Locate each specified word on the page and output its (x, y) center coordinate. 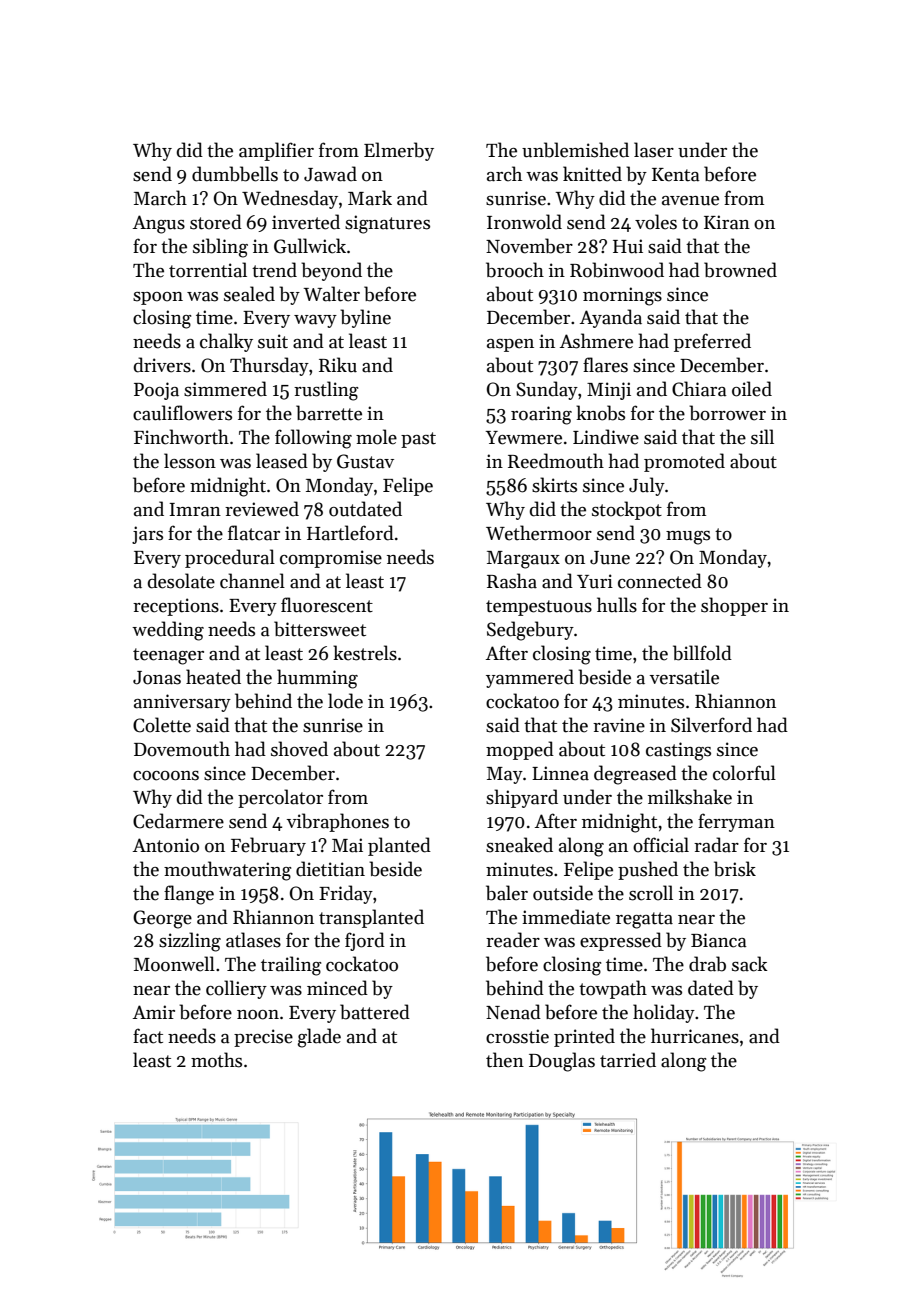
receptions (176, 607)
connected (660, 581)
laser (654, 150)
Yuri (595, 581)
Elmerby (399, 151)
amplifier (276, 151)
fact (148, 1036)
